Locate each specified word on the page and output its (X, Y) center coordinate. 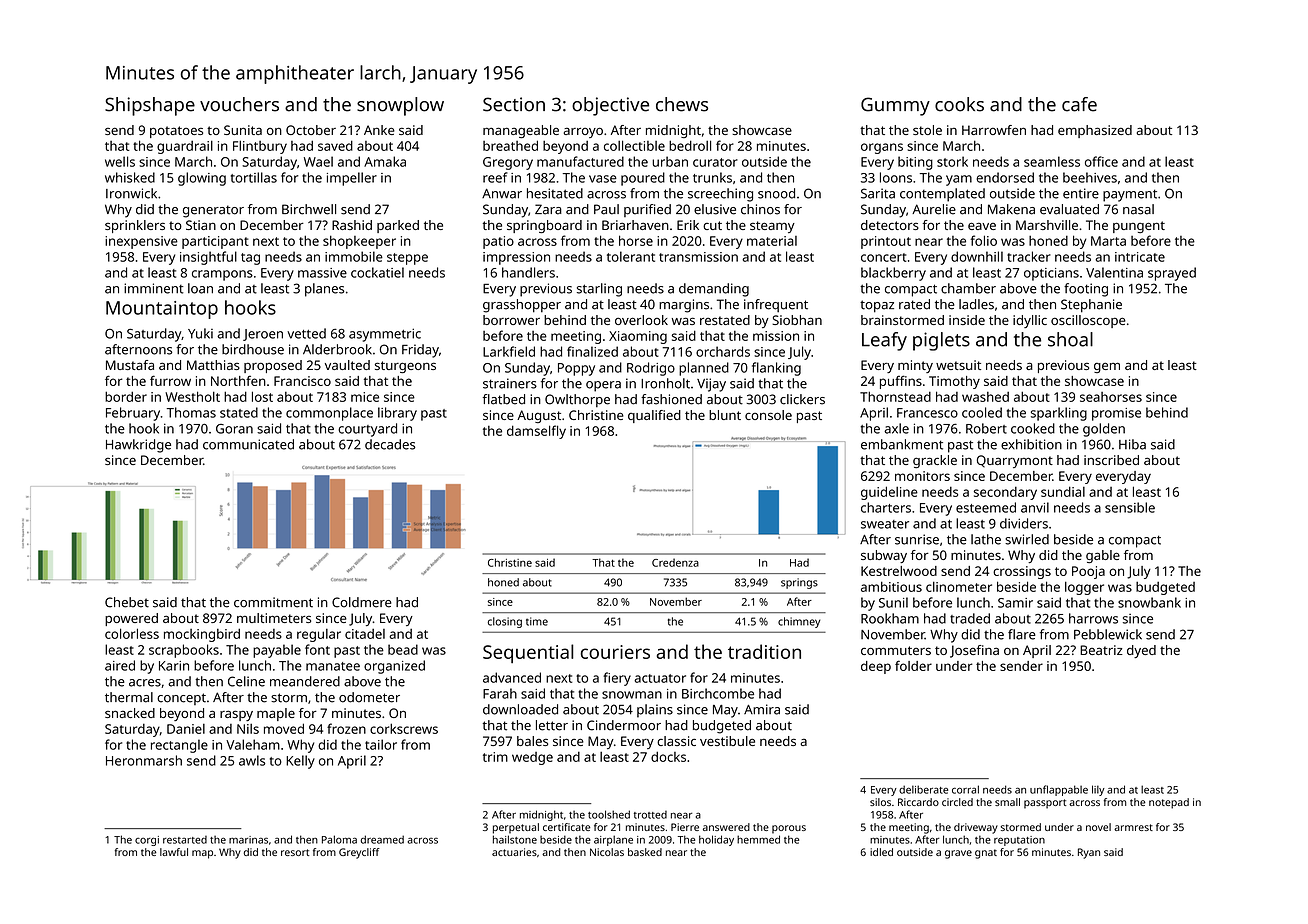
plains (655, 711)
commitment (273, 602)
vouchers (239, 104)
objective (610, 106)
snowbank (1149, 602)
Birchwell (309, 209)
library (397, 414)
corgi (147, 841)
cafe (1079, 104)
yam (959, 180)
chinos (760, 209)
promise (1116, 414)
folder (913, 665)
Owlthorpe (577, 400)
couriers (615, 652)
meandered (305, 681)
